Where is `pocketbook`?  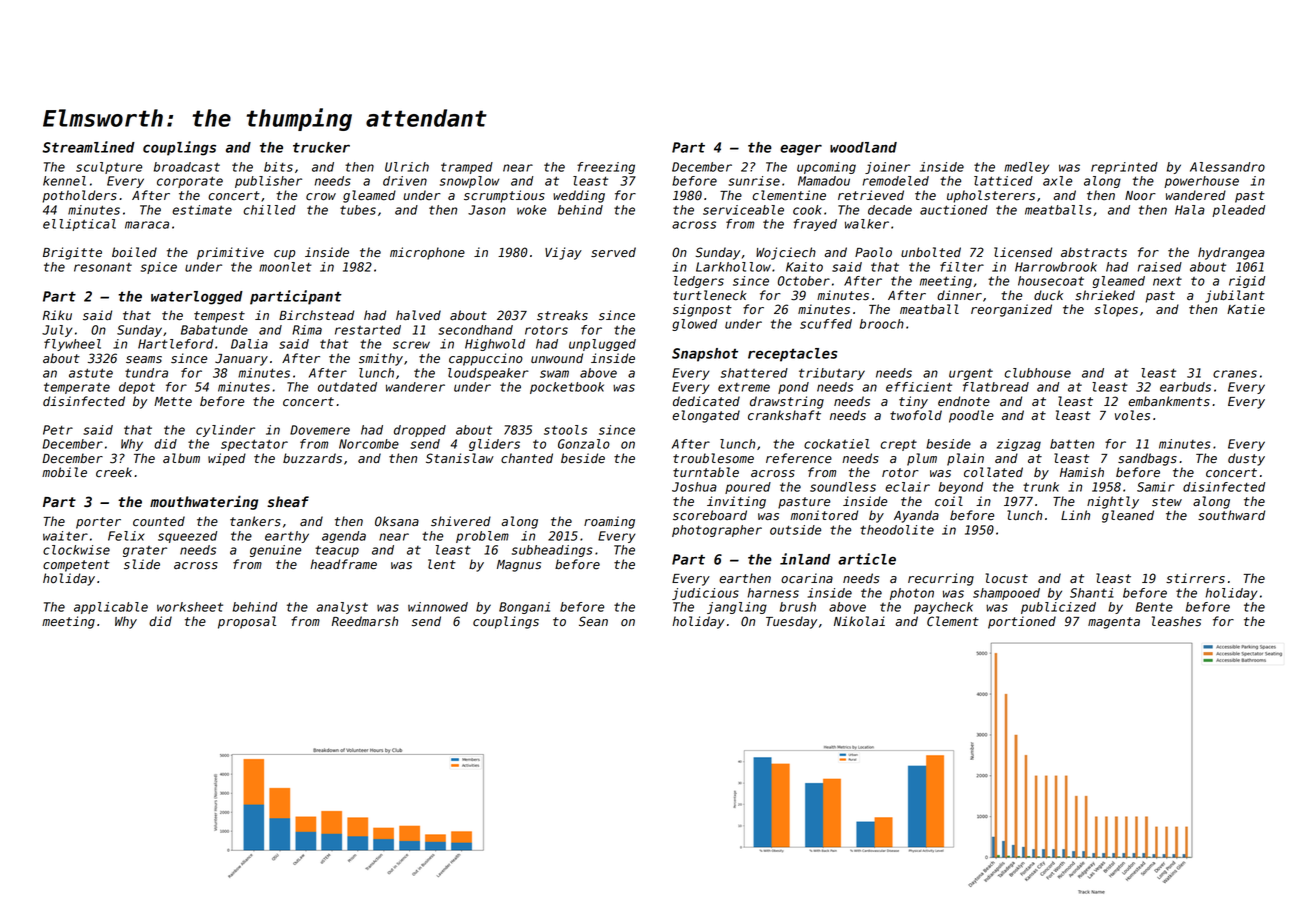
pocketbook is located at coordinates (567, 388).
